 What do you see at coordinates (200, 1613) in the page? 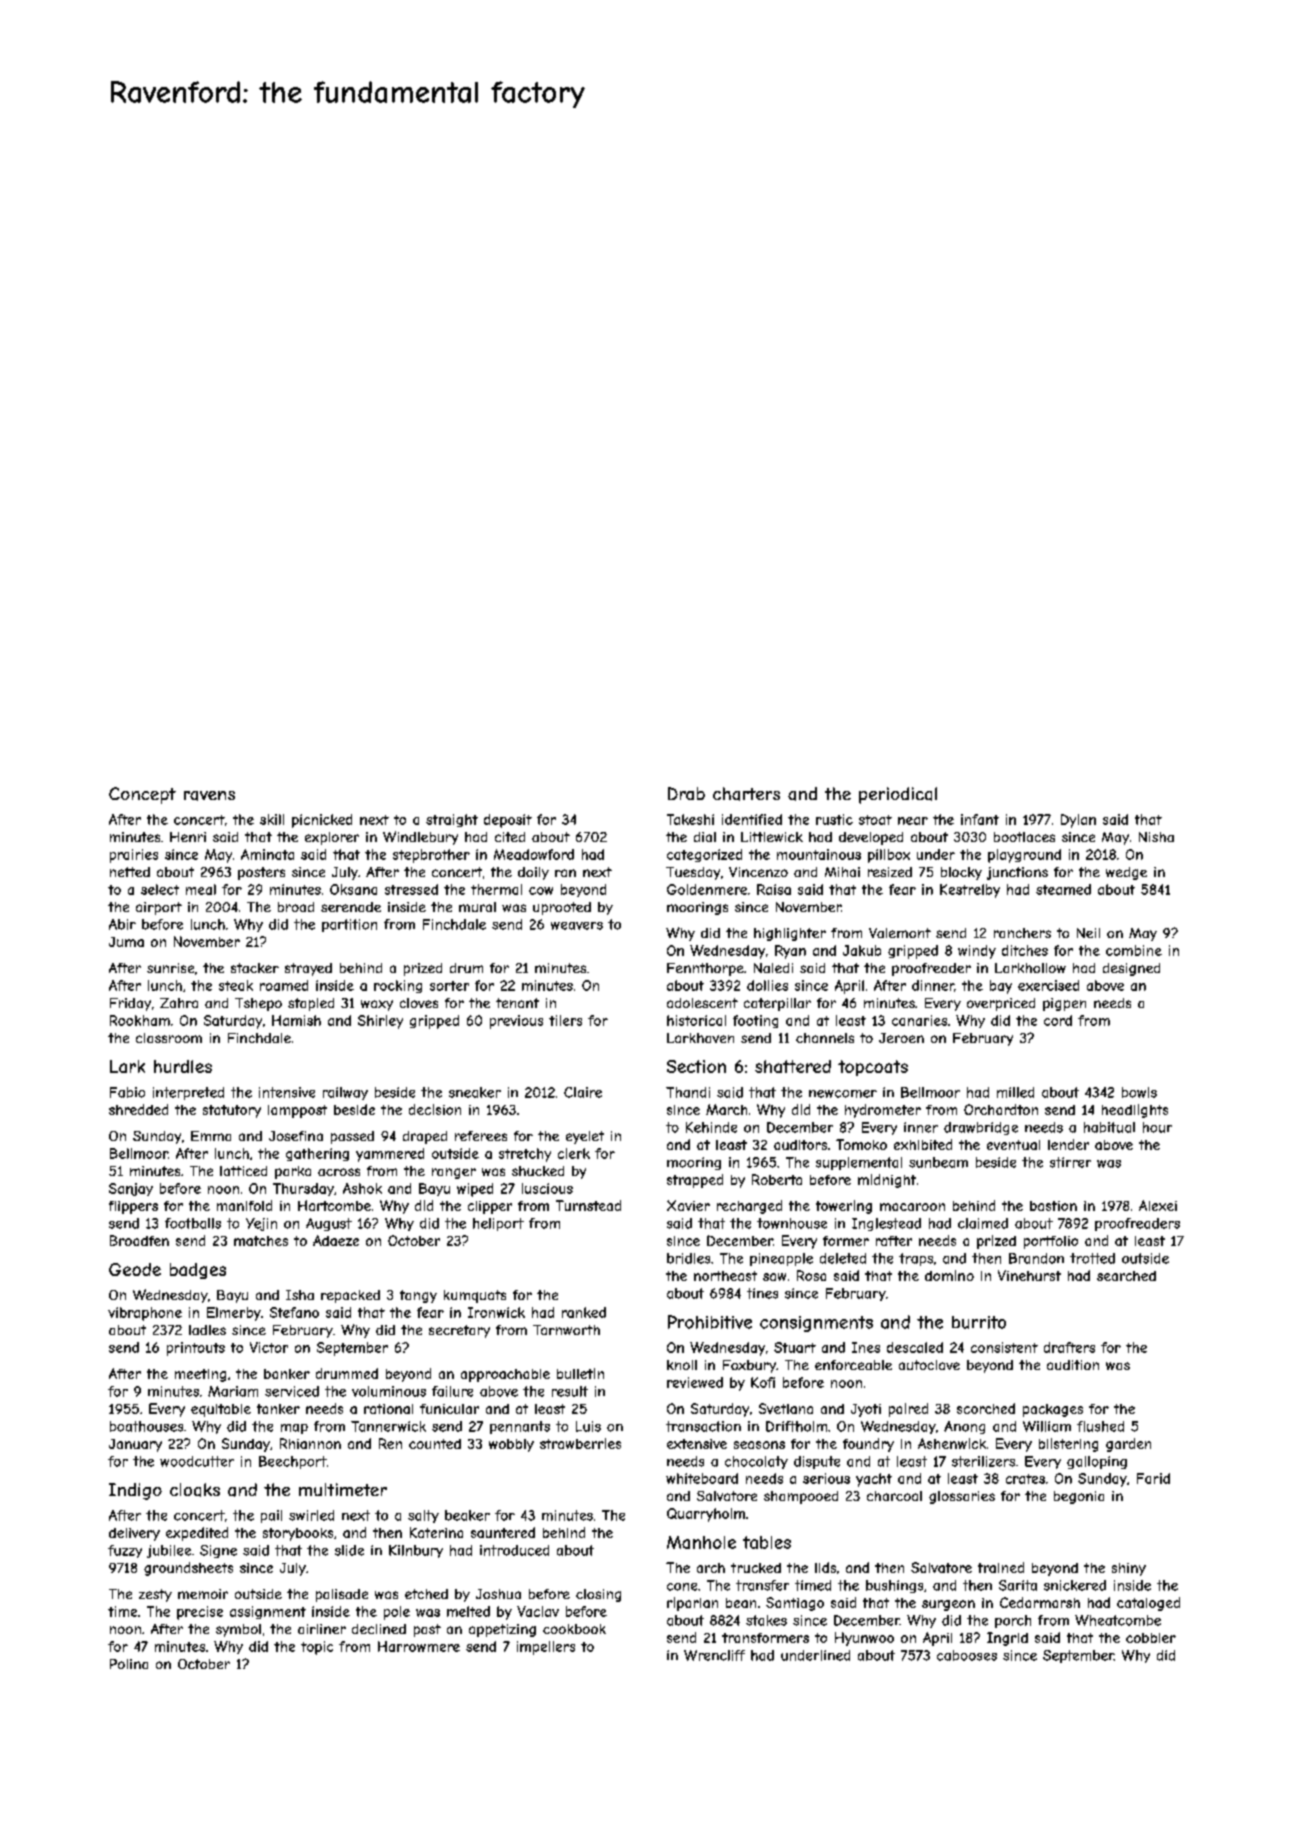
I see `precise` at bounding box center [200, 1613].
